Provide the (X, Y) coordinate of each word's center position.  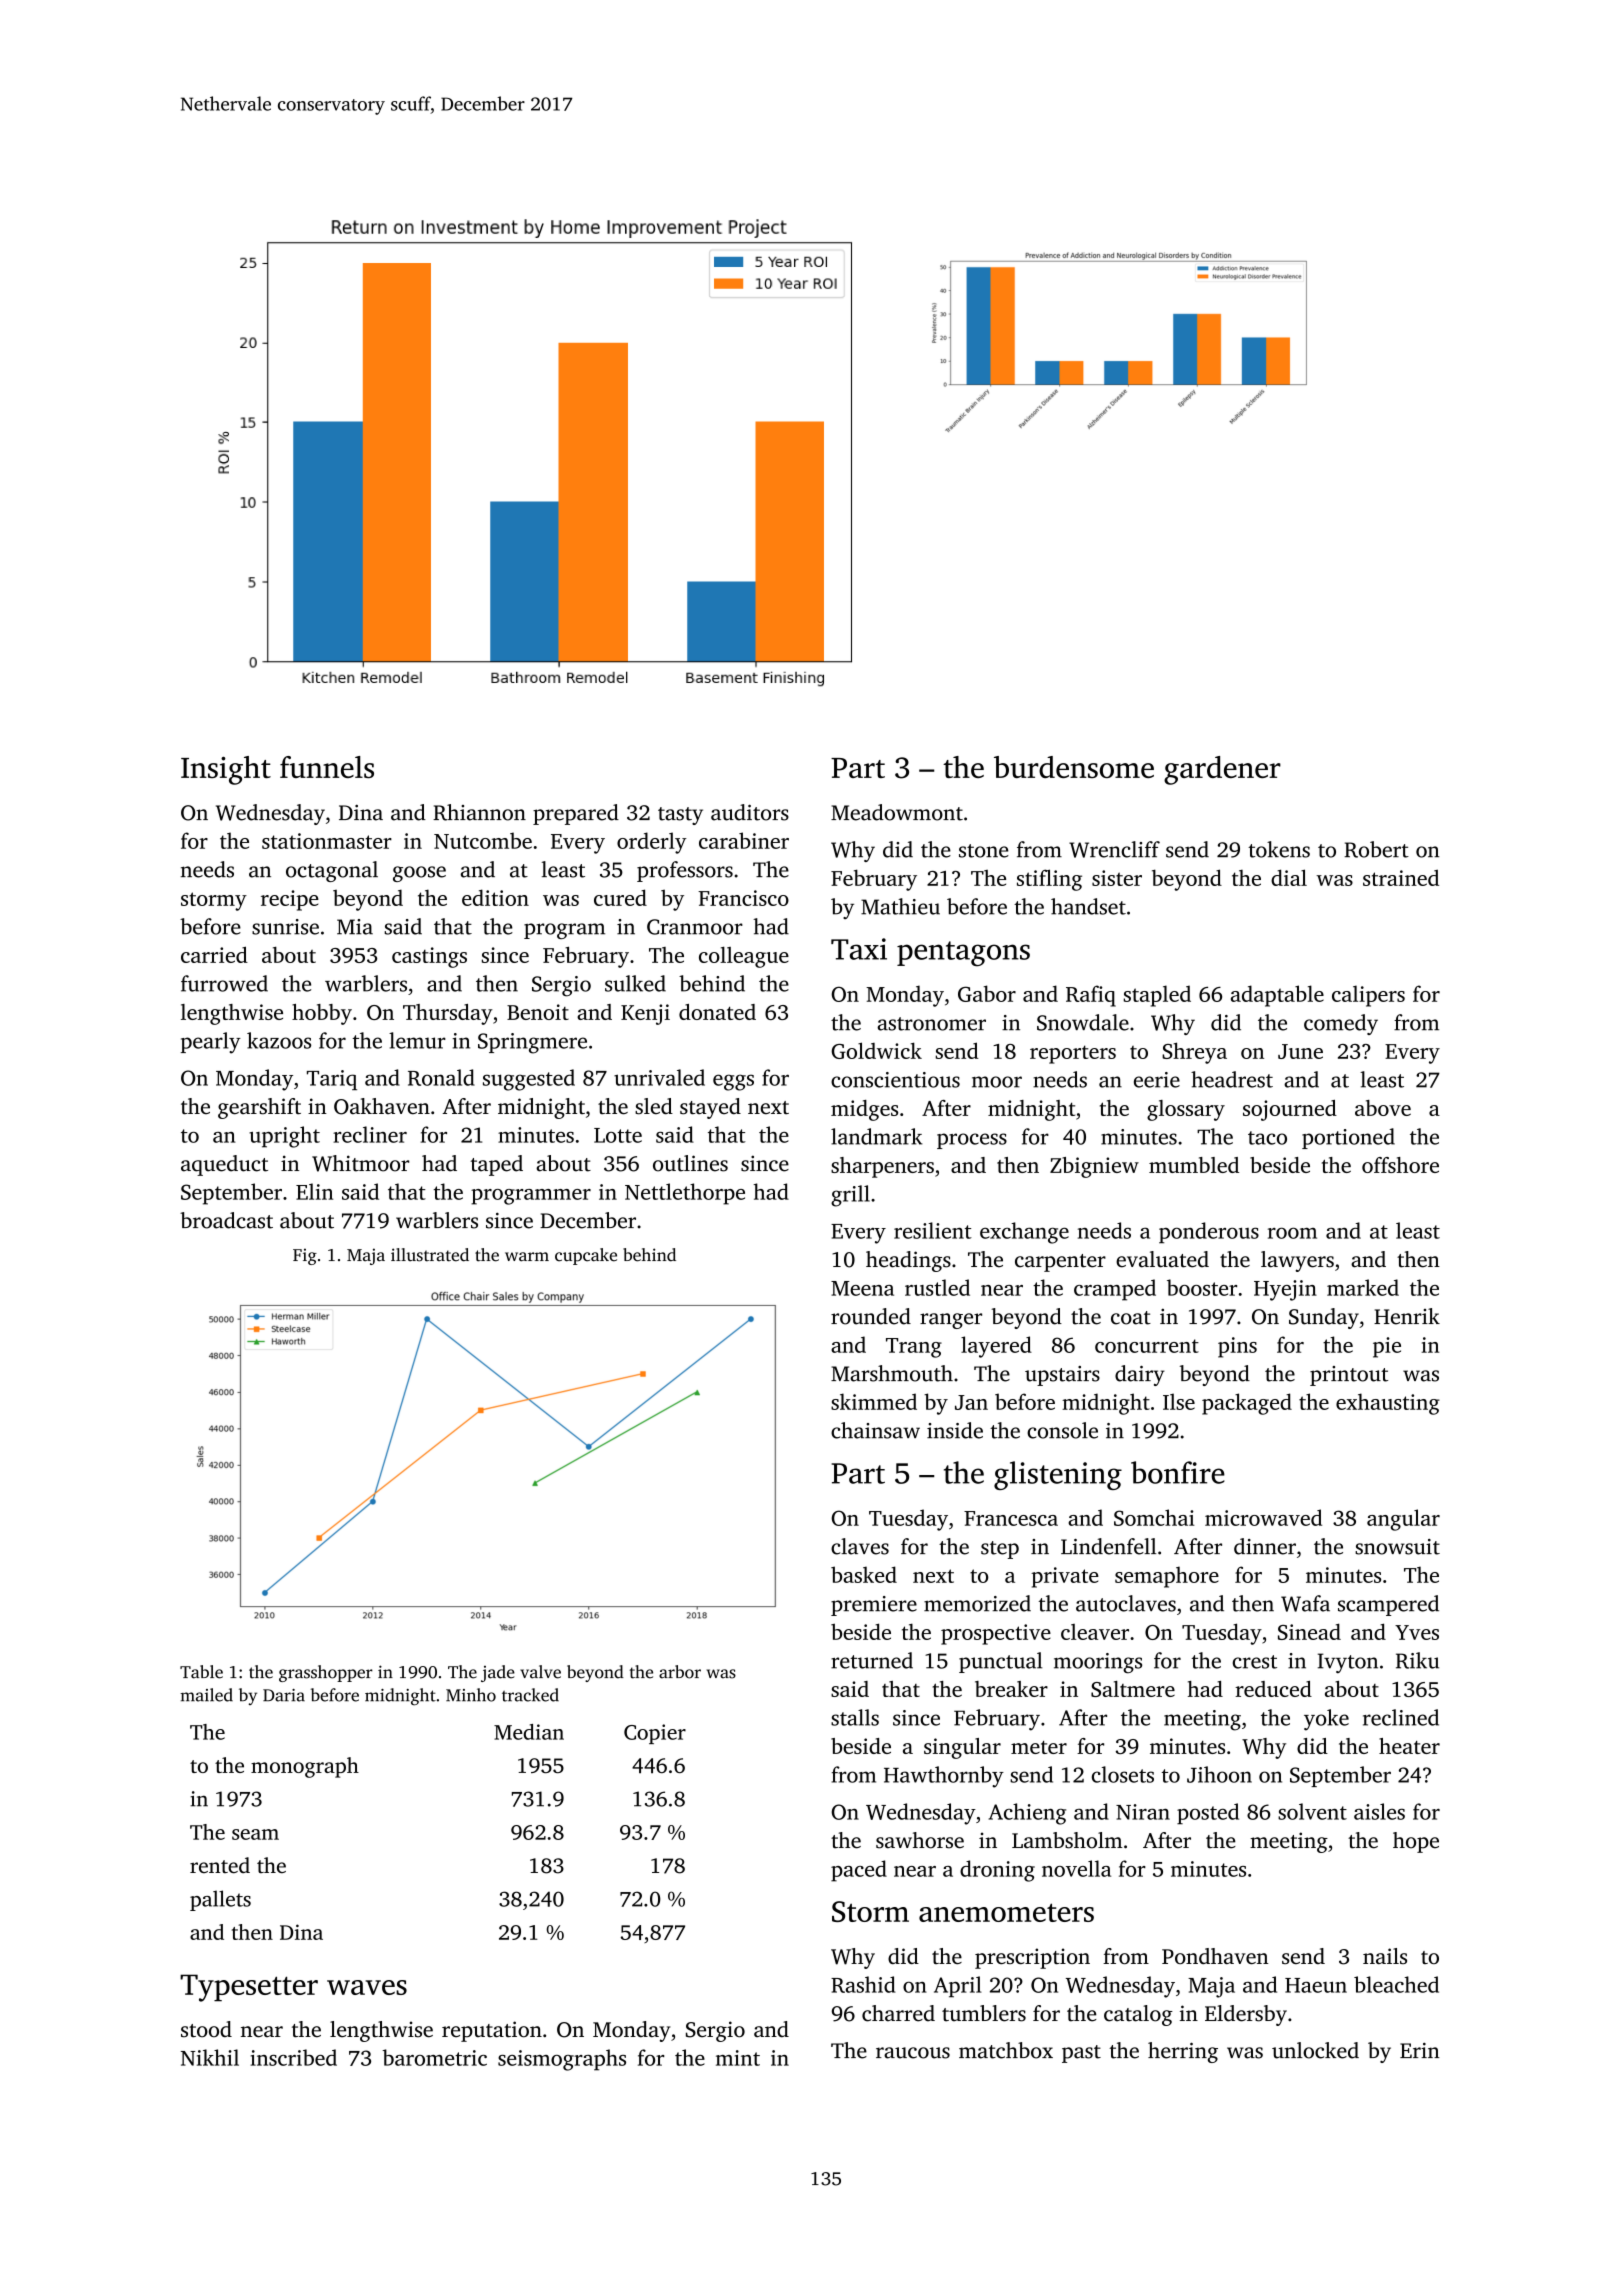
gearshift (259, 1108)
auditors (750, 812)
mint (738, 2058)
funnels (327, 767)
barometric (434, 2057)
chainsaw (875, 1430)
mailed (206, 1695)
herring (1183, 2052)
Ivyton (1348, 1663)
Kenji (645, 1014)
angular (1403, 1520)
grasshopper (326, 1673)
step (1000, 1550)
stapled (1157, 996)
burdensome (1074, 767)
